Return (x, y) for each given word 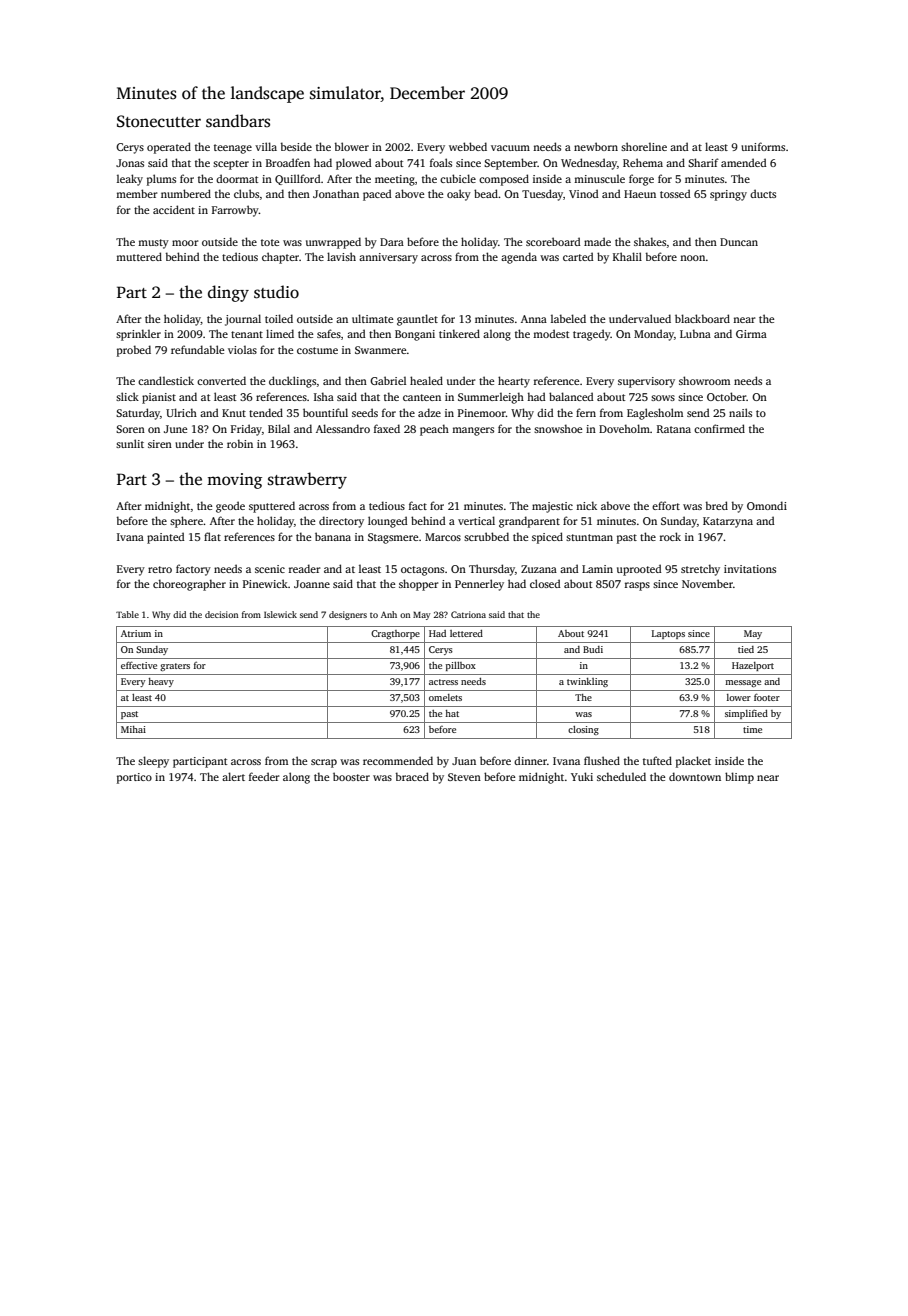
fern (586, 412)
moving (234, 481)
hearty (514, 382)
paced (377, 195)
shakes (650, 241)
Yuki (582, 776)
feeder (264, 776)
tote (270, 242)
